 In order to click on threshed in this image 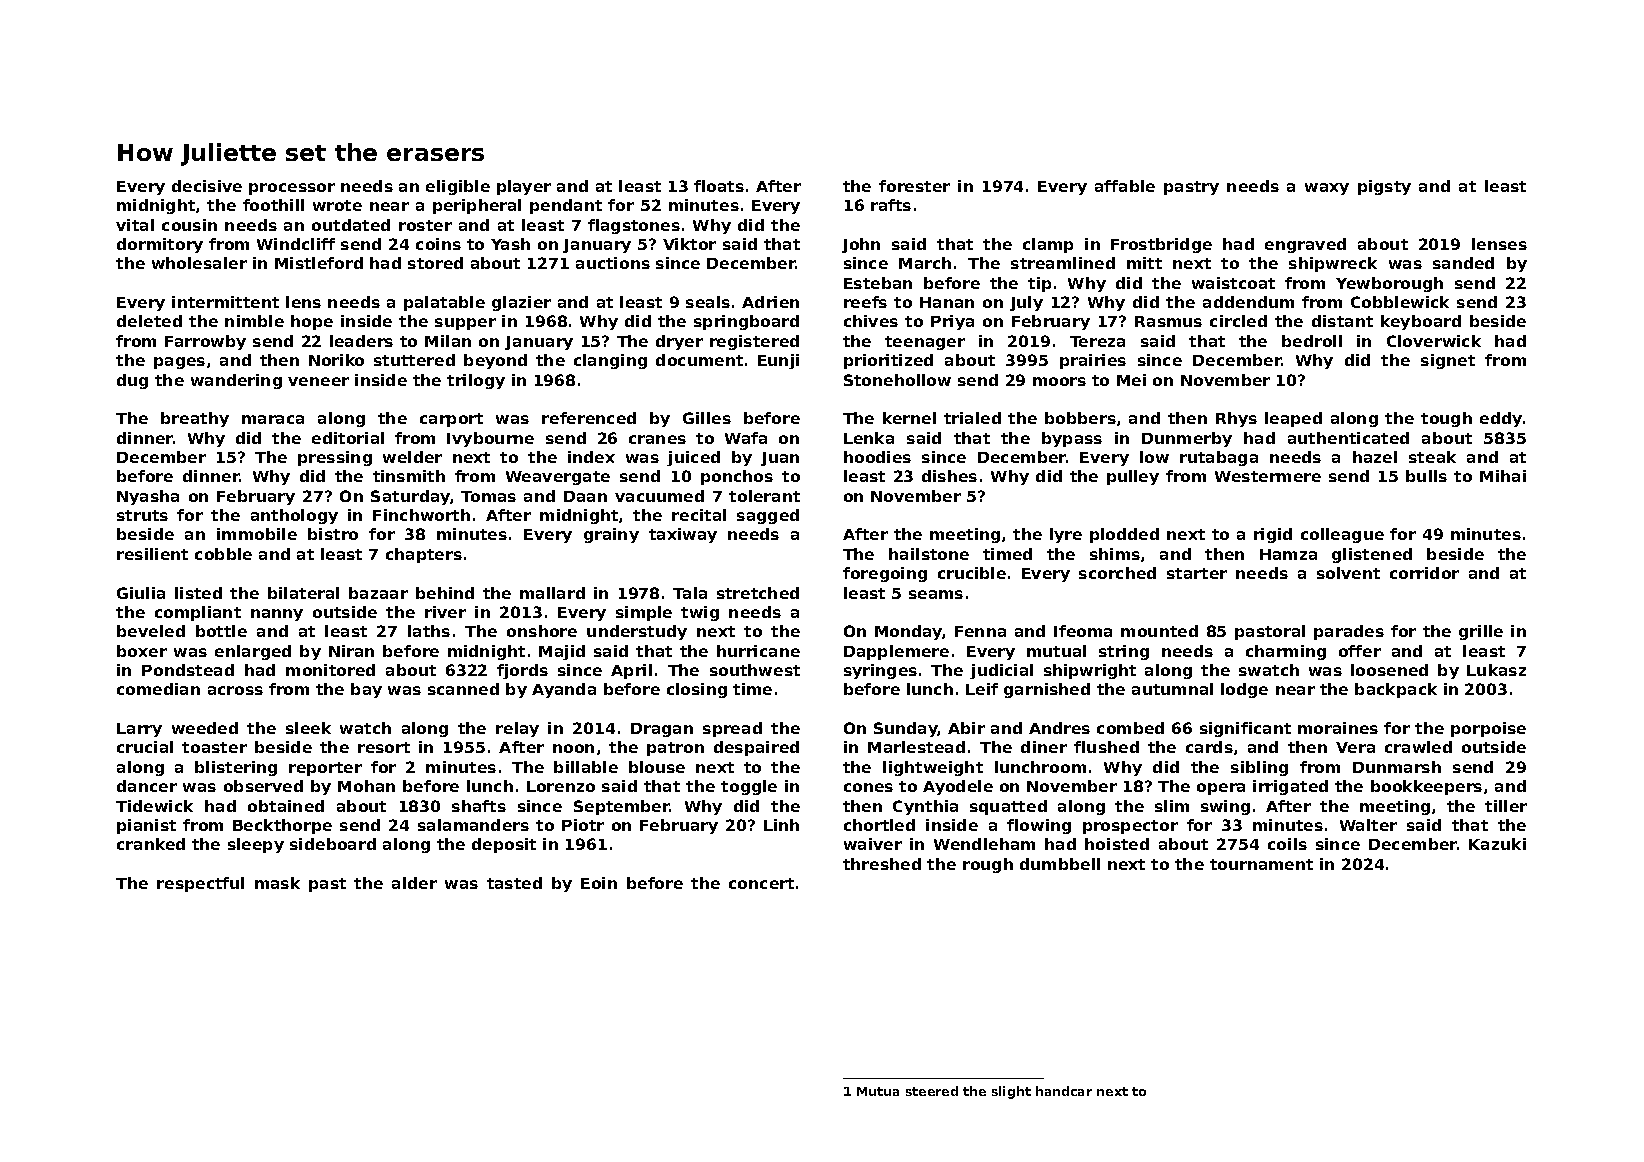, I will do `click(882, 864)`.
